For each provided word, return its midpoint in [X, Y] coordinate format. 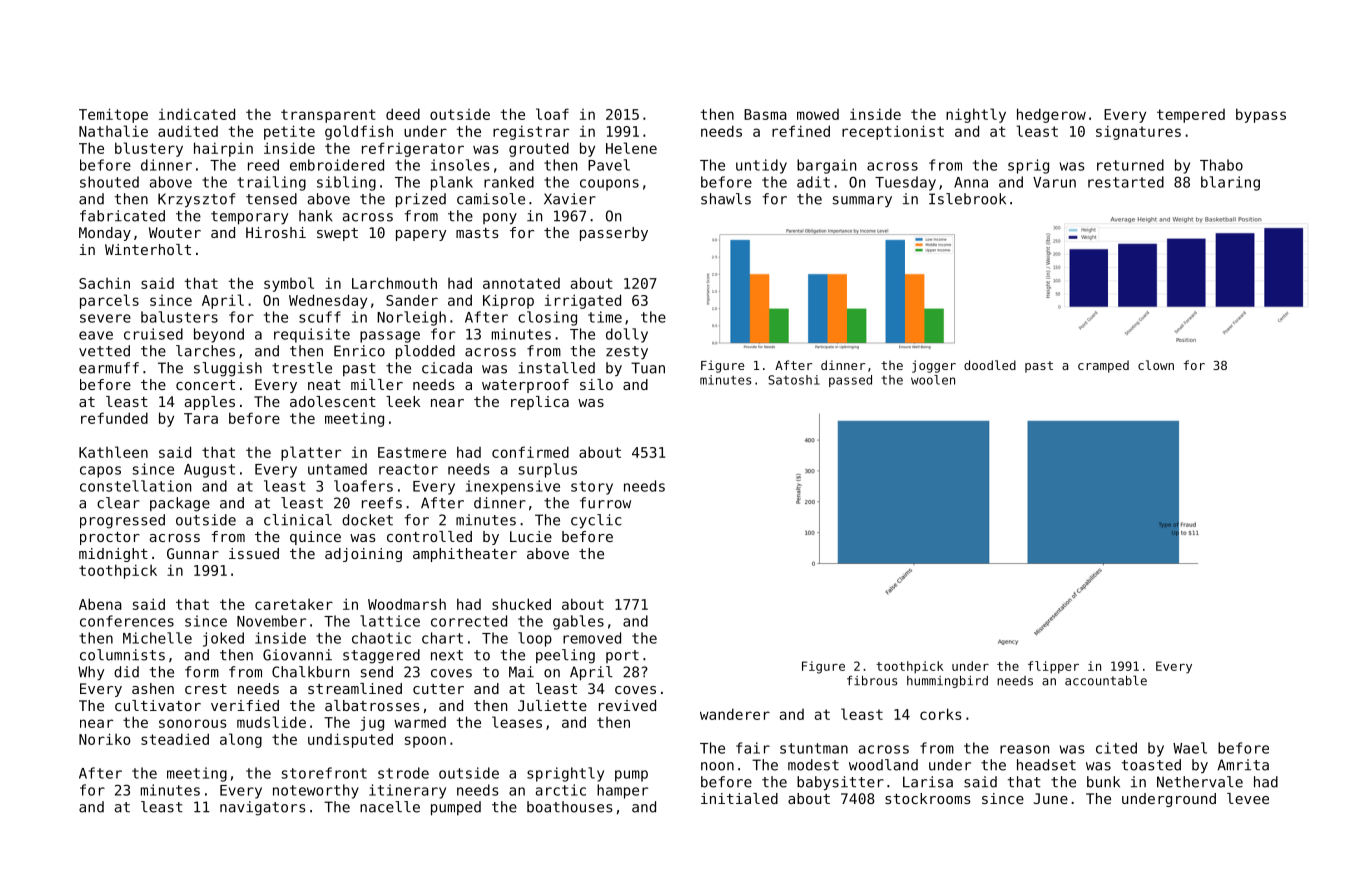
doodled [990, 365]
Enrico [359, 351]
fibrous [872, 680]
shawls [726, 199]
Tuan [648, 368]
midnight [113, 555]
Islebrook [967, 199]
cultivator [158, 705]
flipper [1053, 667]
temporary [249, 218]
